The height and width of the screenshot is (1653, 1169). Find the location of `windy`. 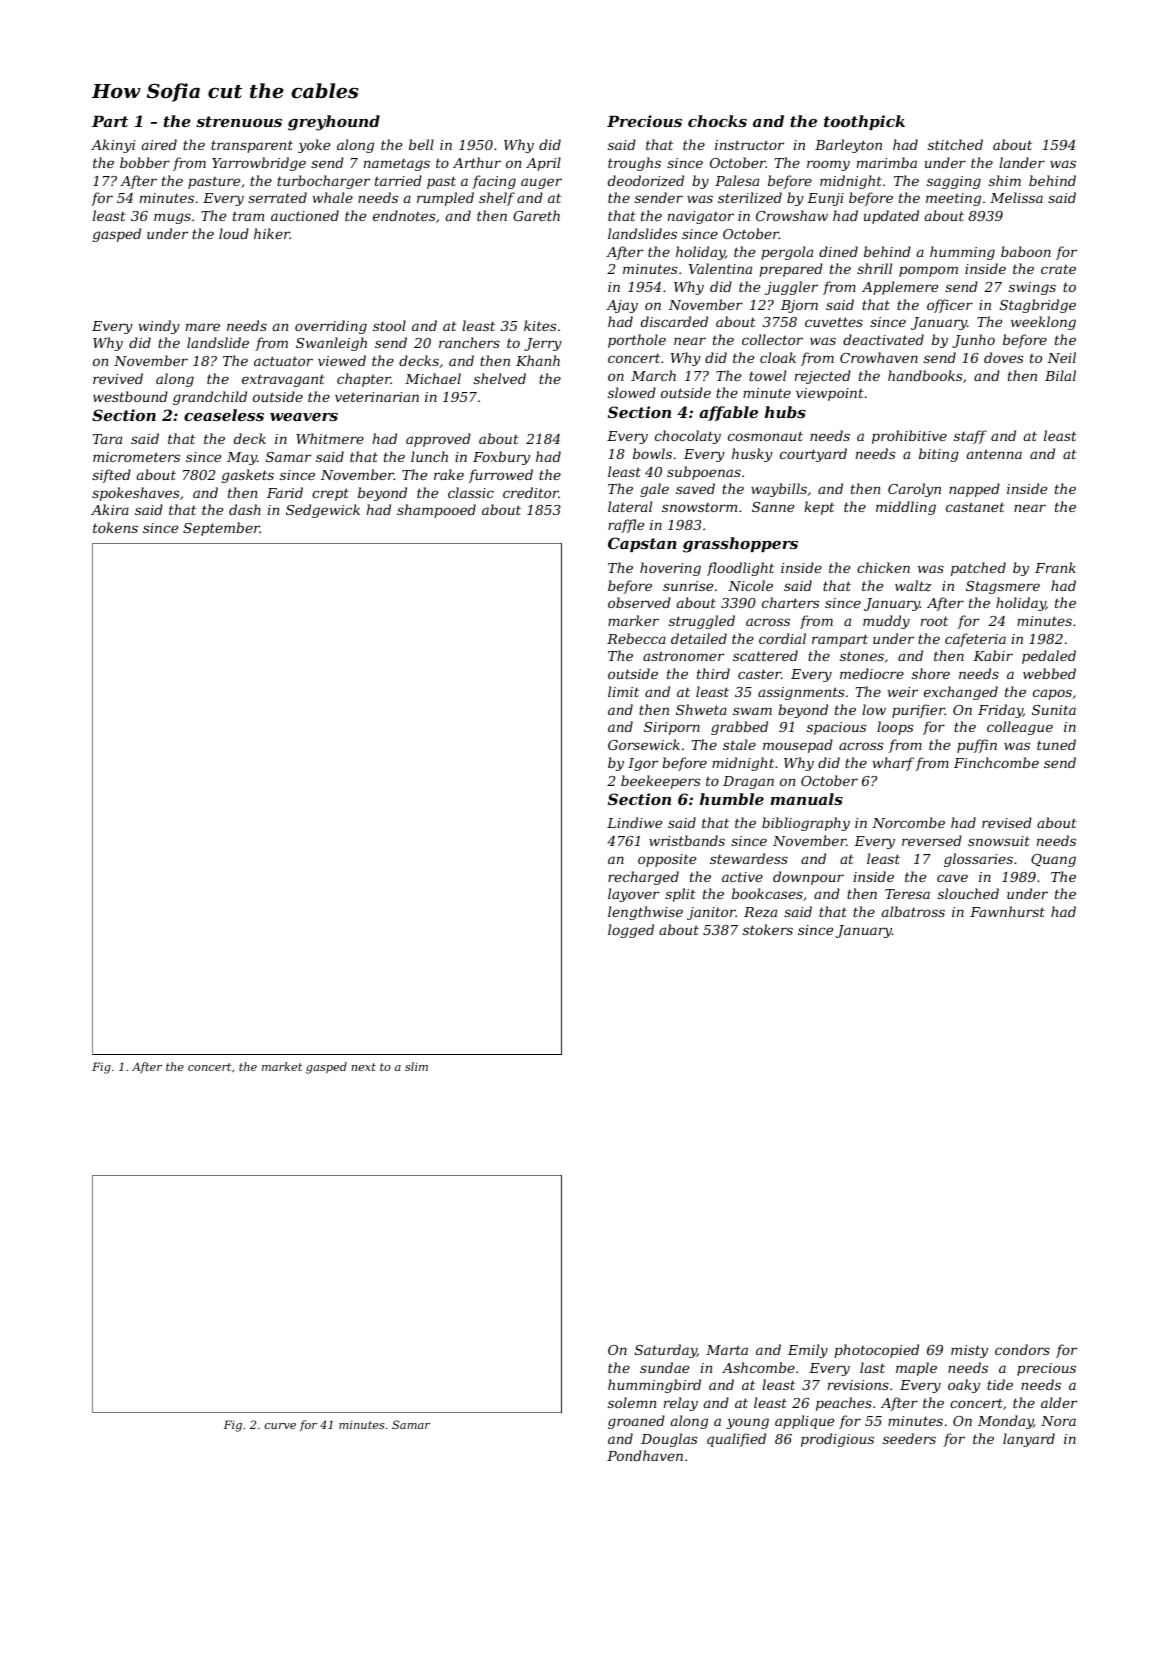

windy is located at coordinates (159, 327).
